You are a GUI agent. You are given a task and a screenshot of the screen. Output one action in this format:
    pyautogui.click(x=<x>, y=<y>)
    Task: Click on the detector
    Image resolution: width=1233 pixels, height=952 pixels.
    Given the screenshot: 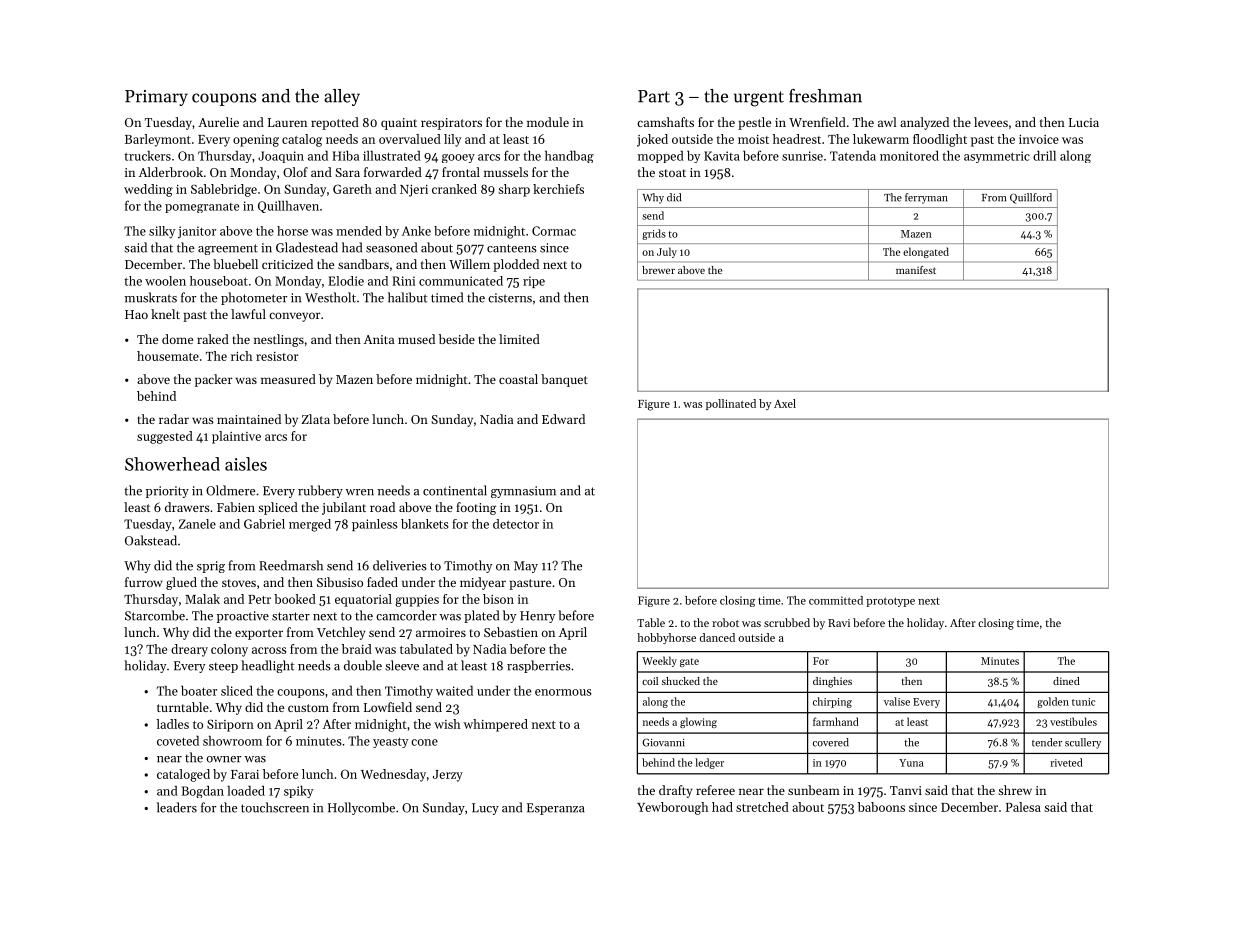 What is the action you would take?
    pyautogui.click(x=516, y=524)
